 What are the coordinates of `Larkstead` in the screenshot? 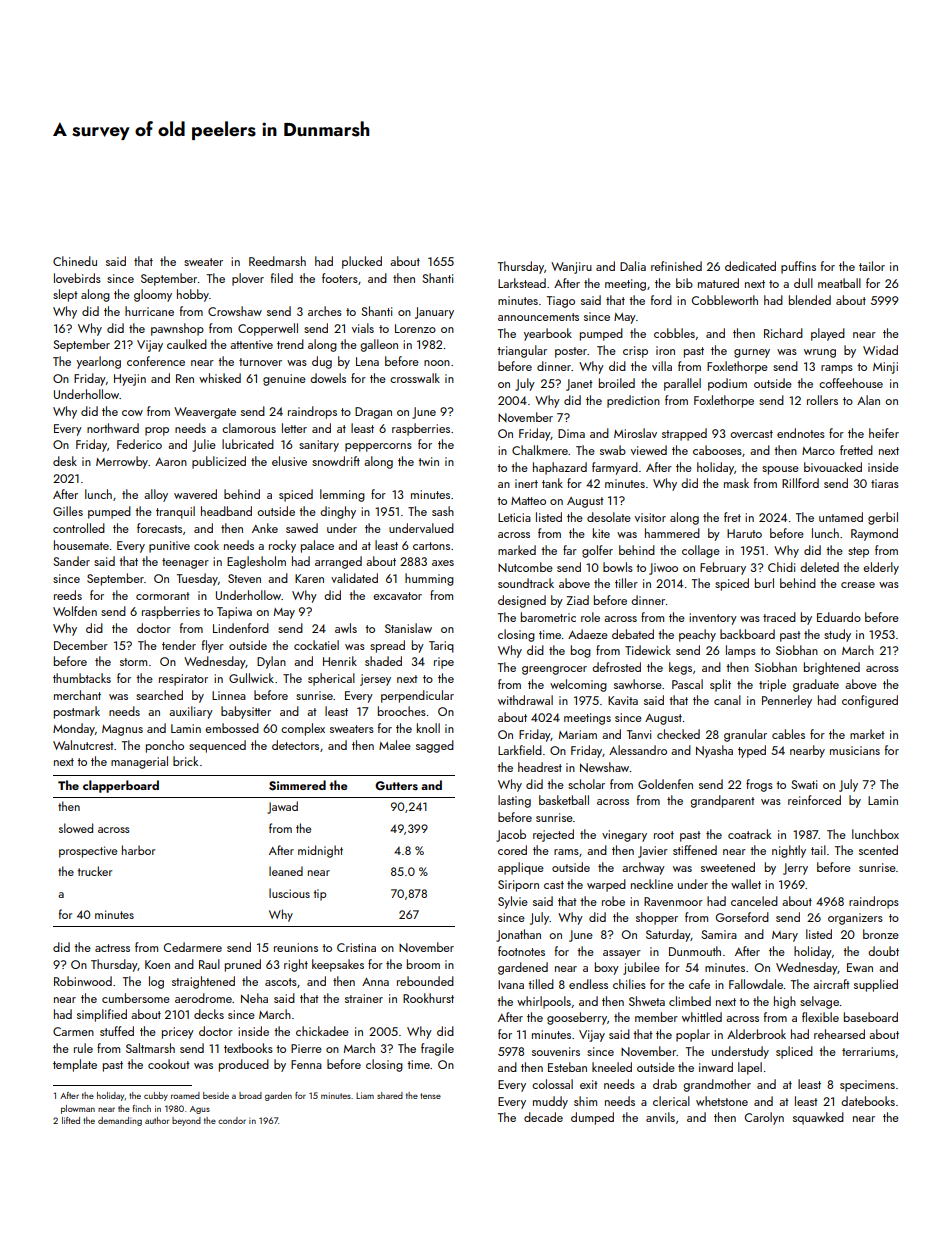 It's located at (522, 283).
